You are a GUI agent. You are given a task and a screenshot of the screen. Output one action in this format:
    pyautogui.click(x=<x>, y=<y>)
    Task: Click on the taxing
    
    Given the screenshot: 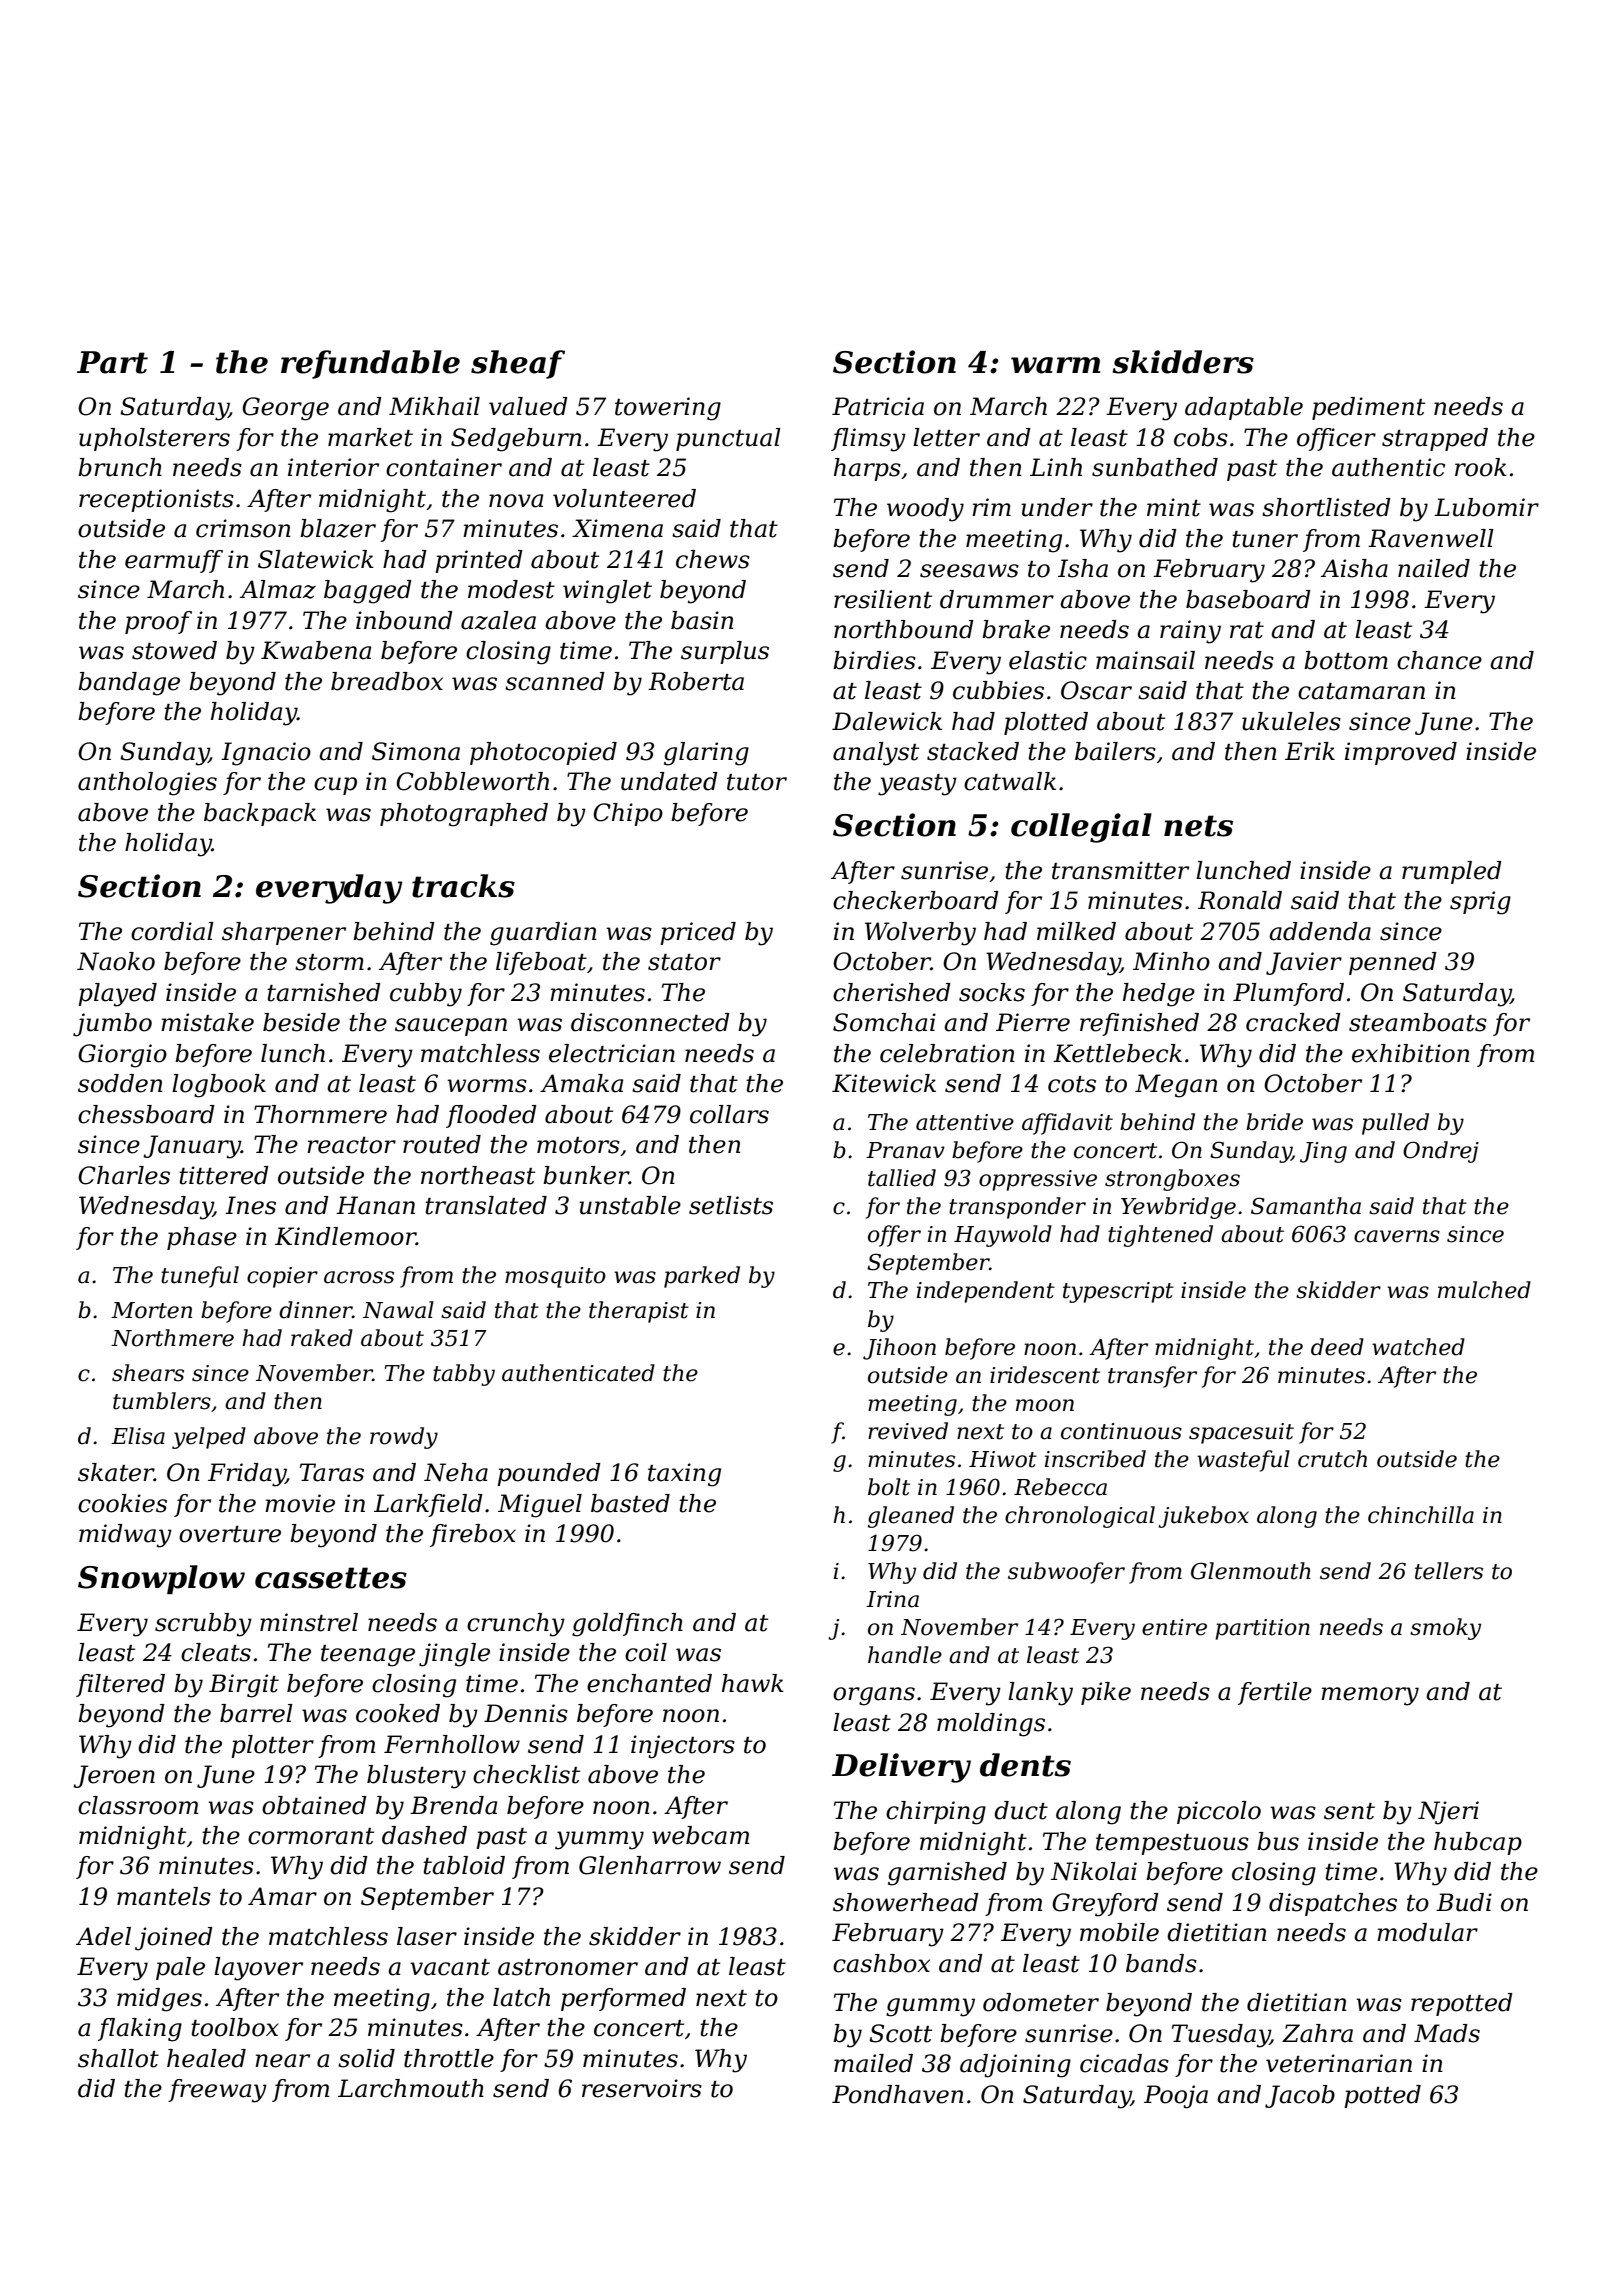 What is the action you would take?
    pyautogui.click(x=684, y=1475)
